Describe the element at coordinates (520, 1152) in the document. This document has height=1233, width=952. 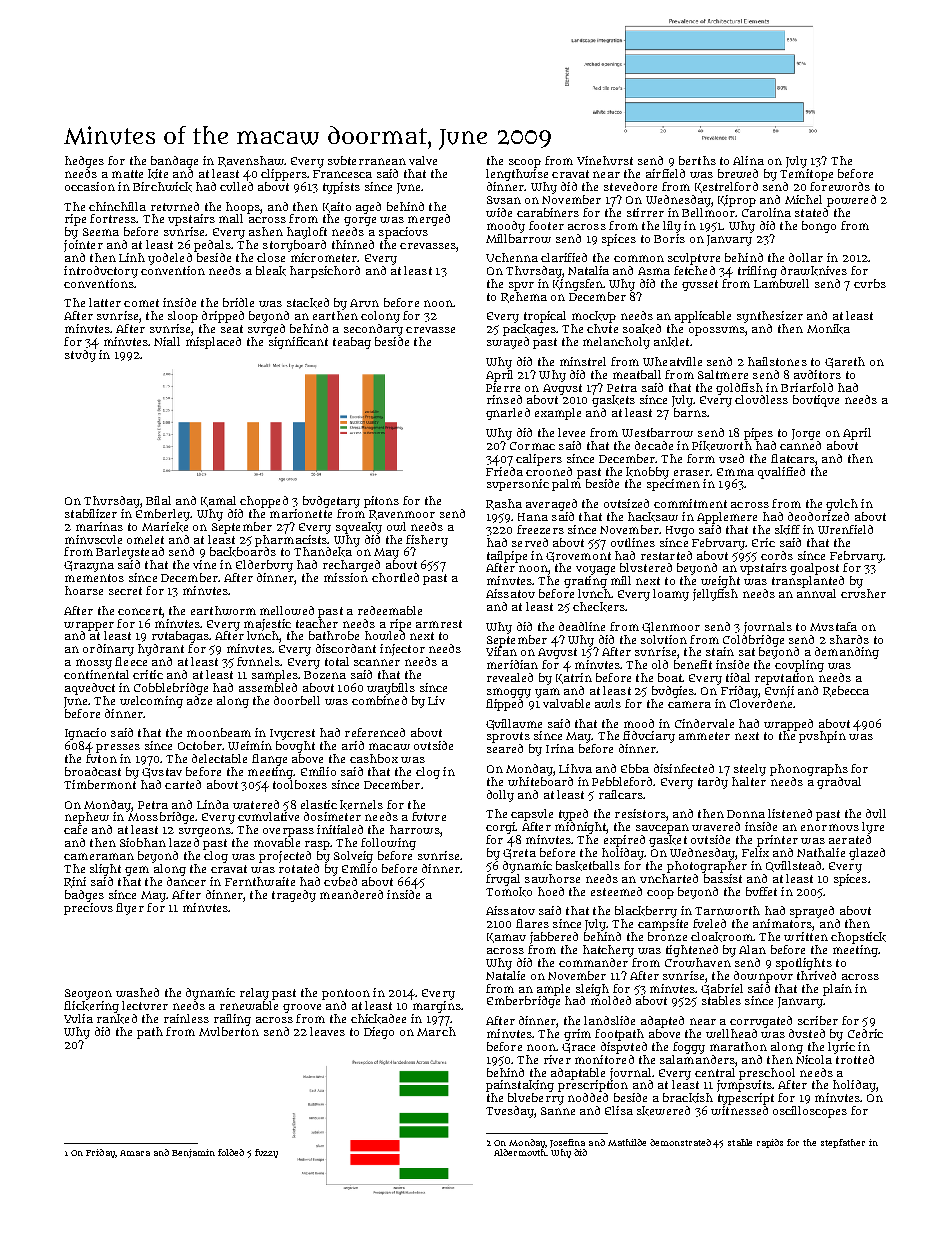
I see `Aldermouth` at that location.
